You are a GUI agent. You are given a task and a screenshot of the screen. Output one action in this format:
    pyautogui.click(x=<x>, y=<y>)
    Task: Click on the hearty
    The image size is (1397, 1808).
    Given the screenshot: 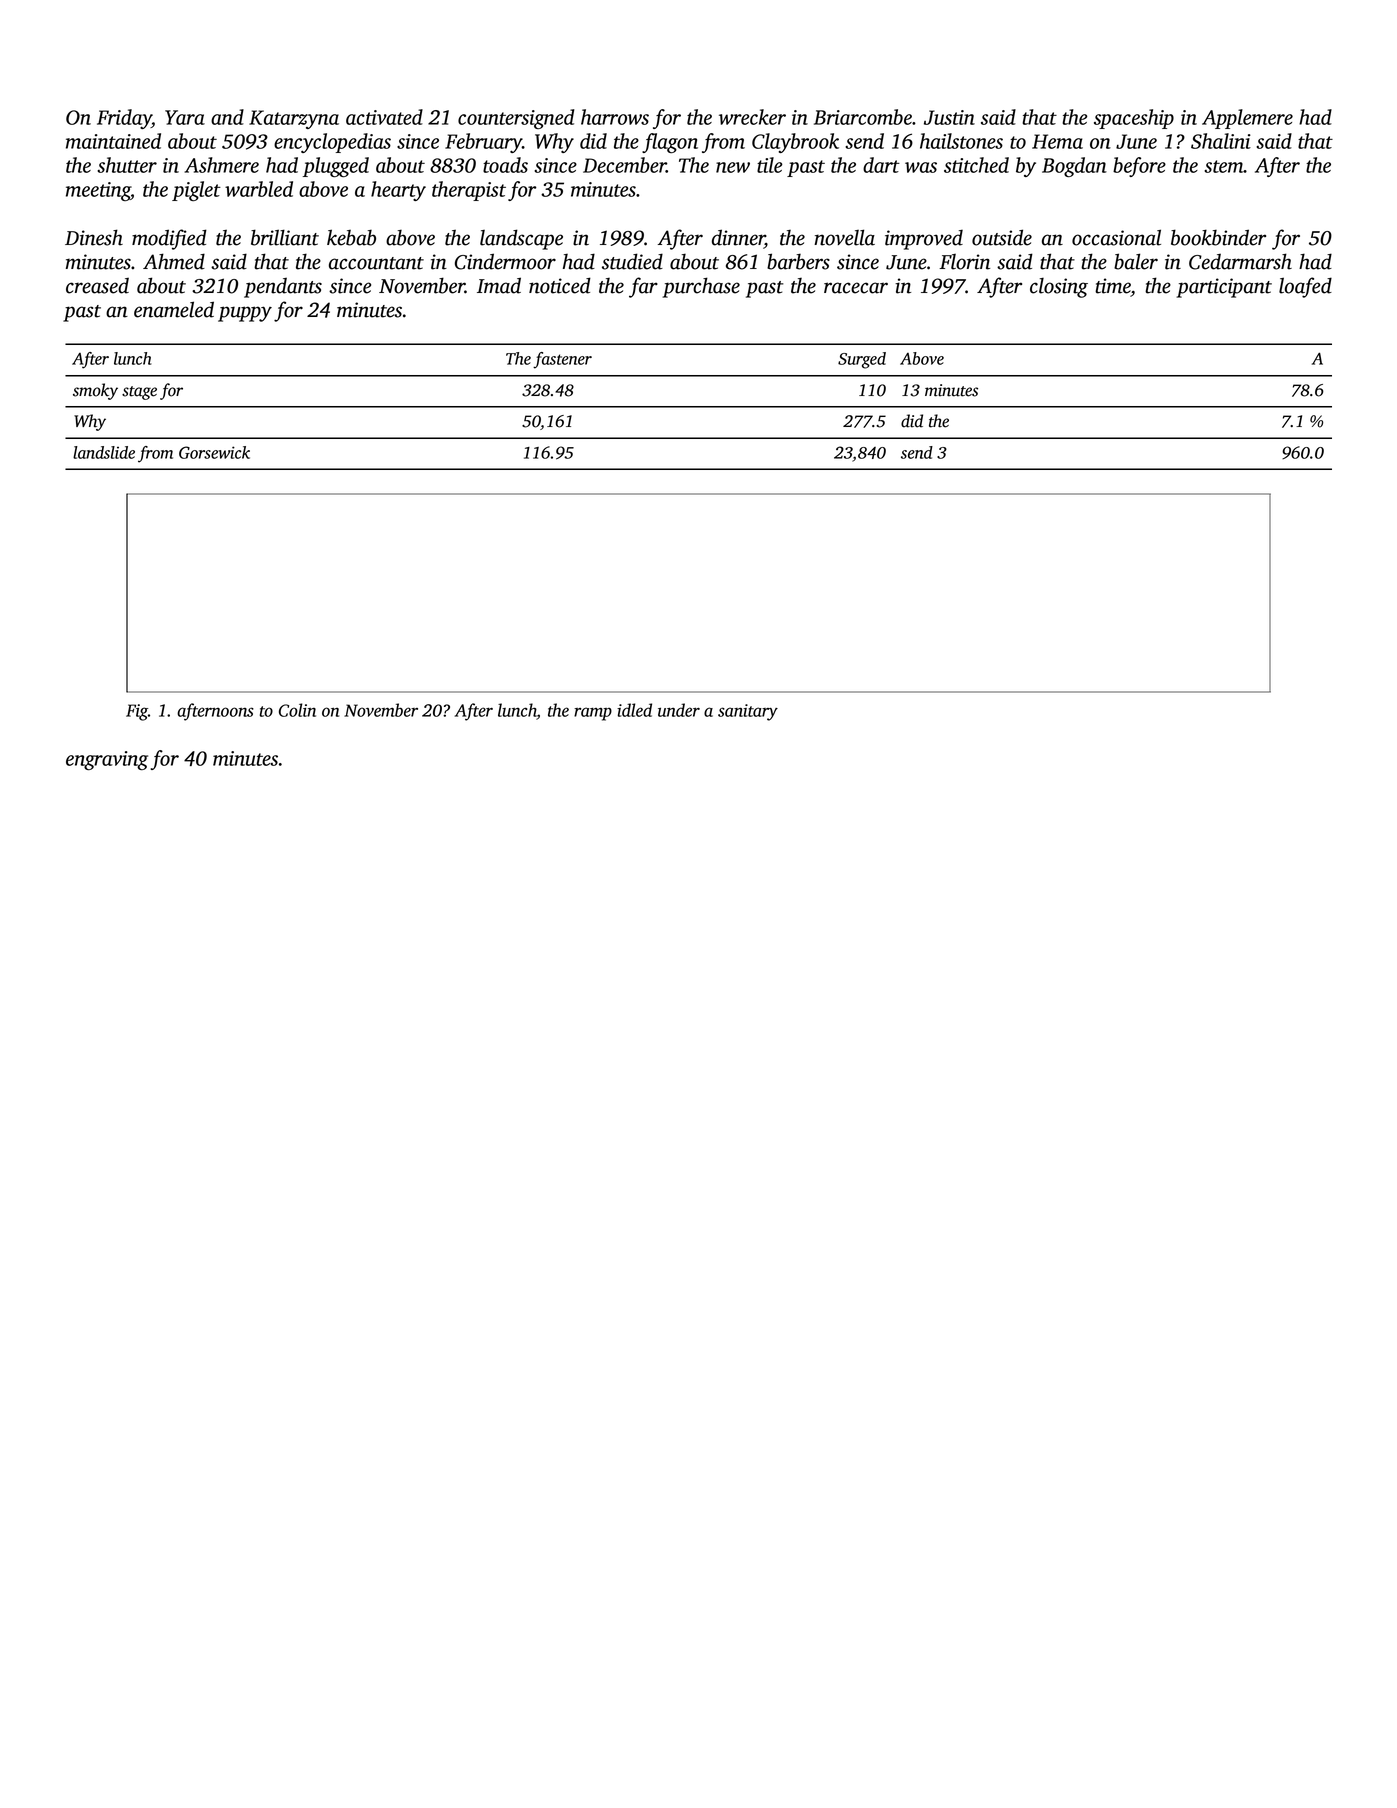 What is the action you would take?
    pyautogui.click(x=398, y=191)
